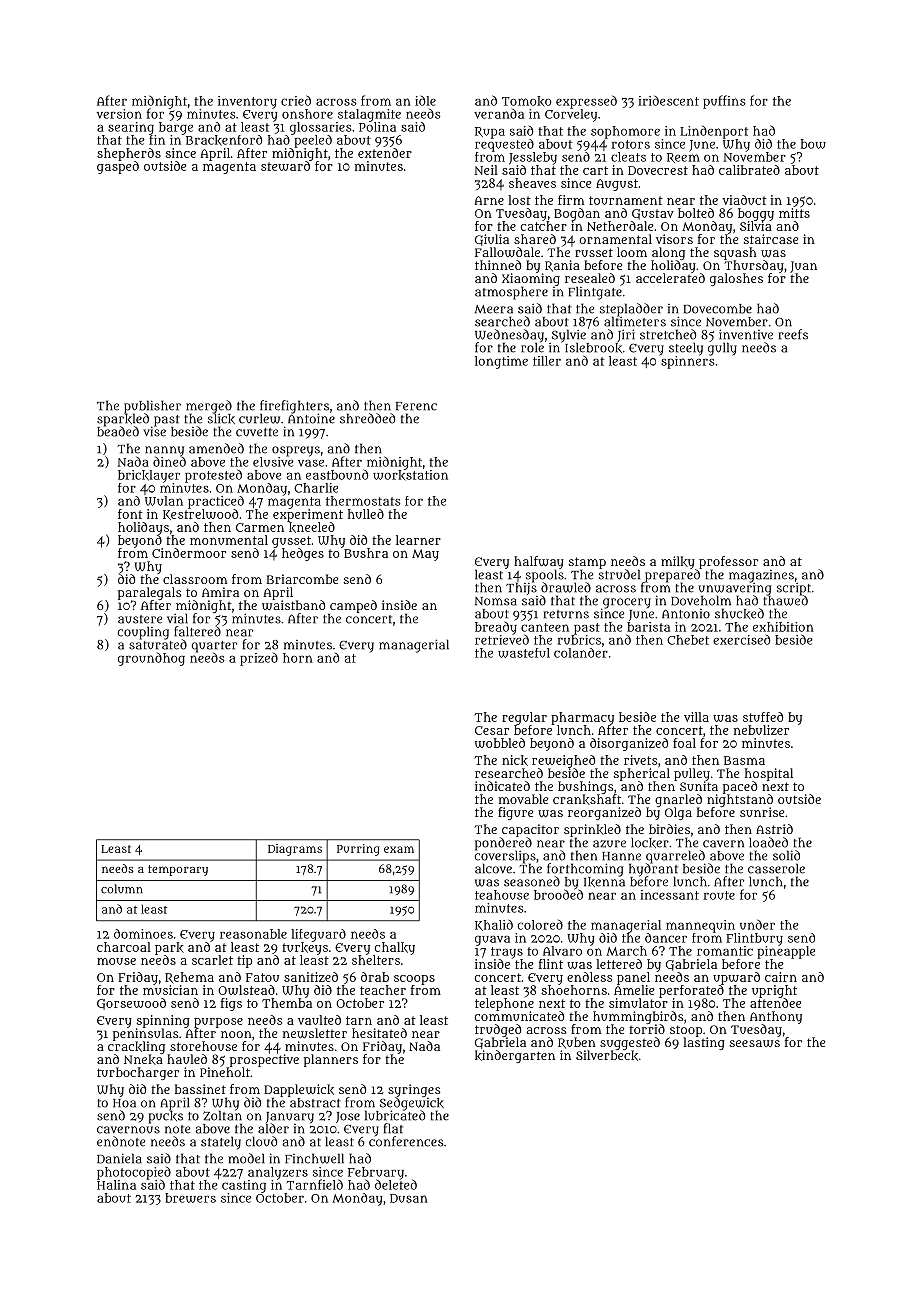  I want to click on steward, so click(285, 166).
